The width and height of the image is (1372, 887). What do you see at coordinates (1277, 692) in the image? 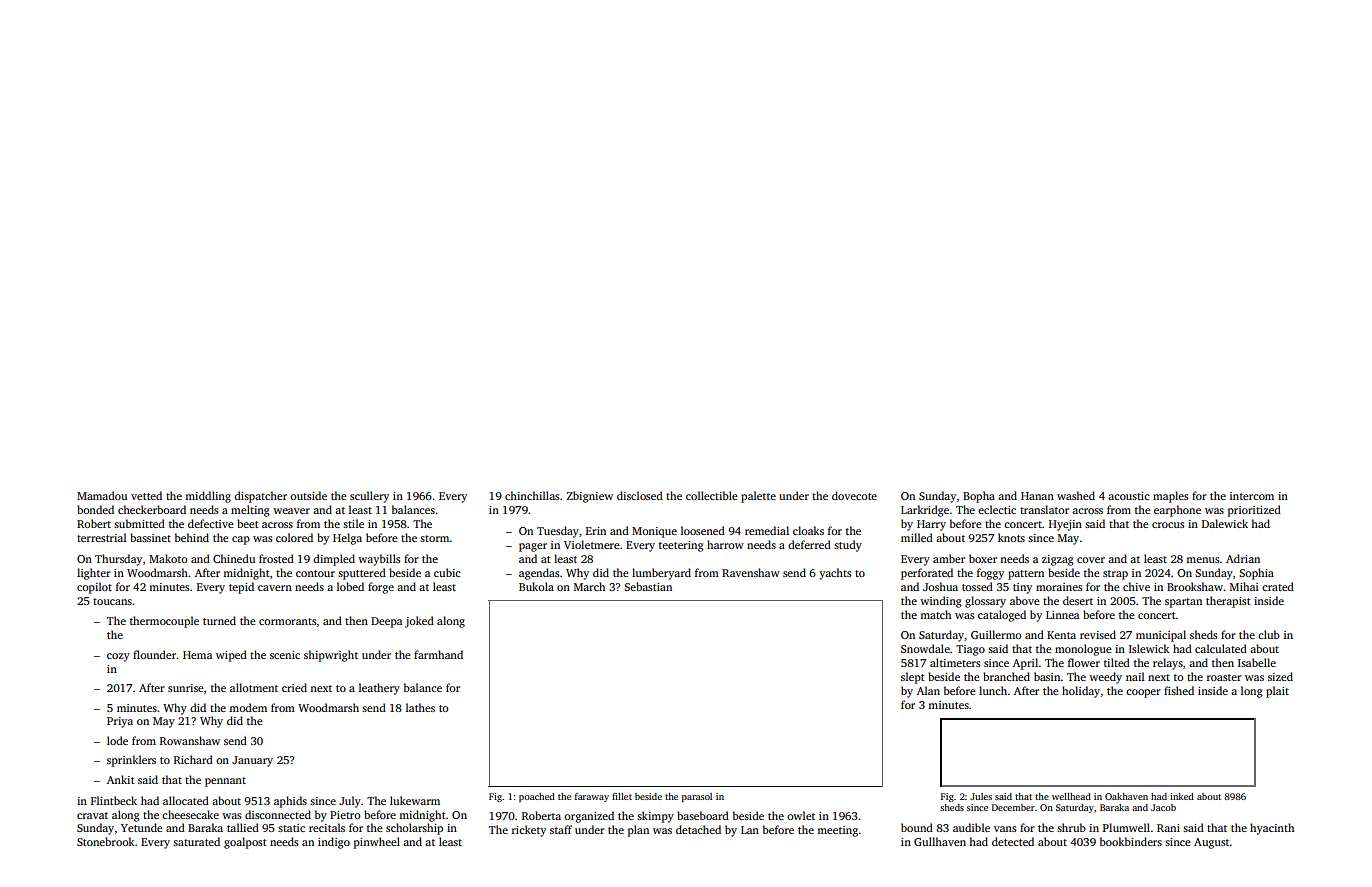
I see `plait` at bounding box center [1277, 692].
